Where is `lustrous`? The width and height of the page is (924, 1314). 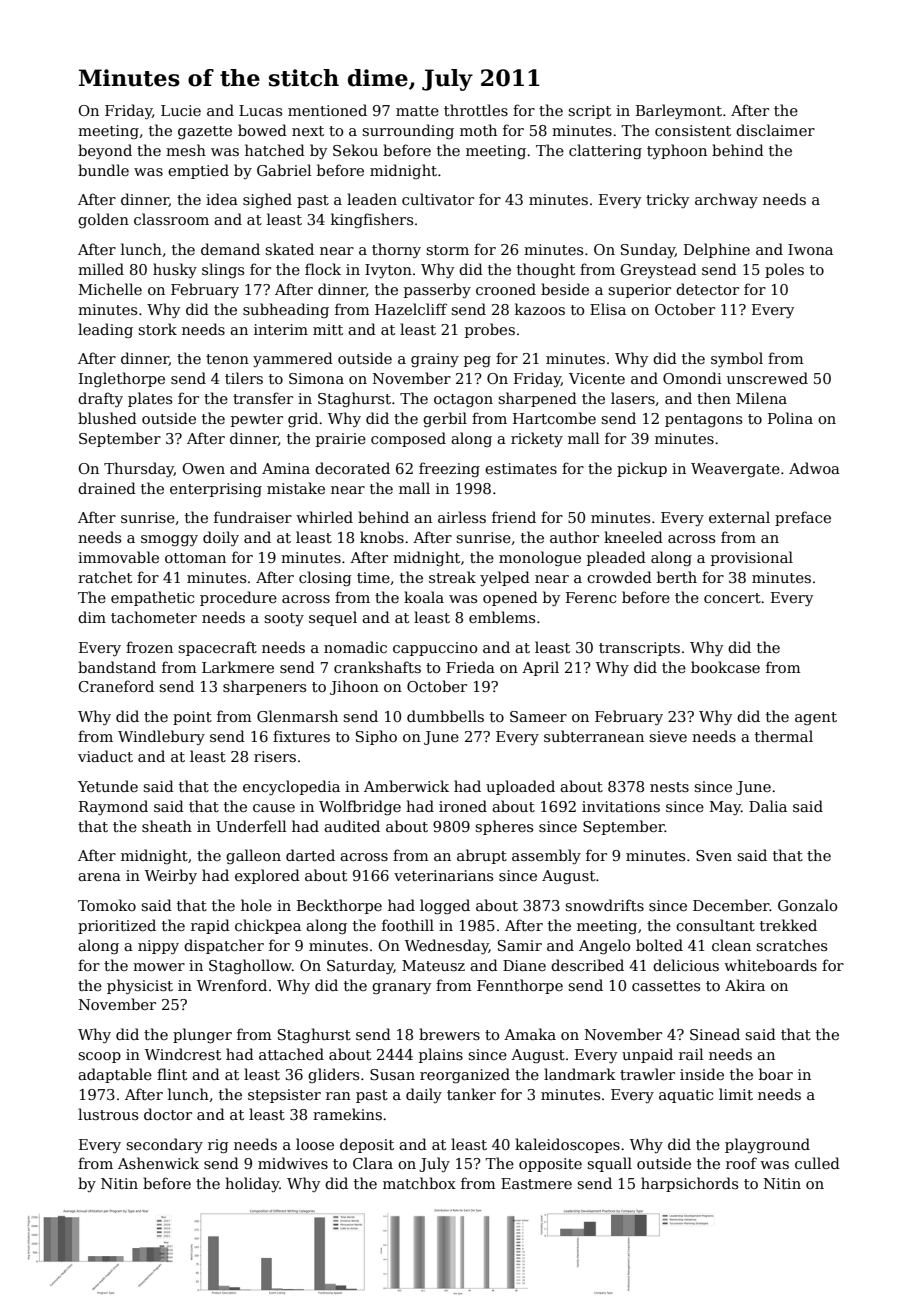 lustrous is located at coordinates (108, 1114).
